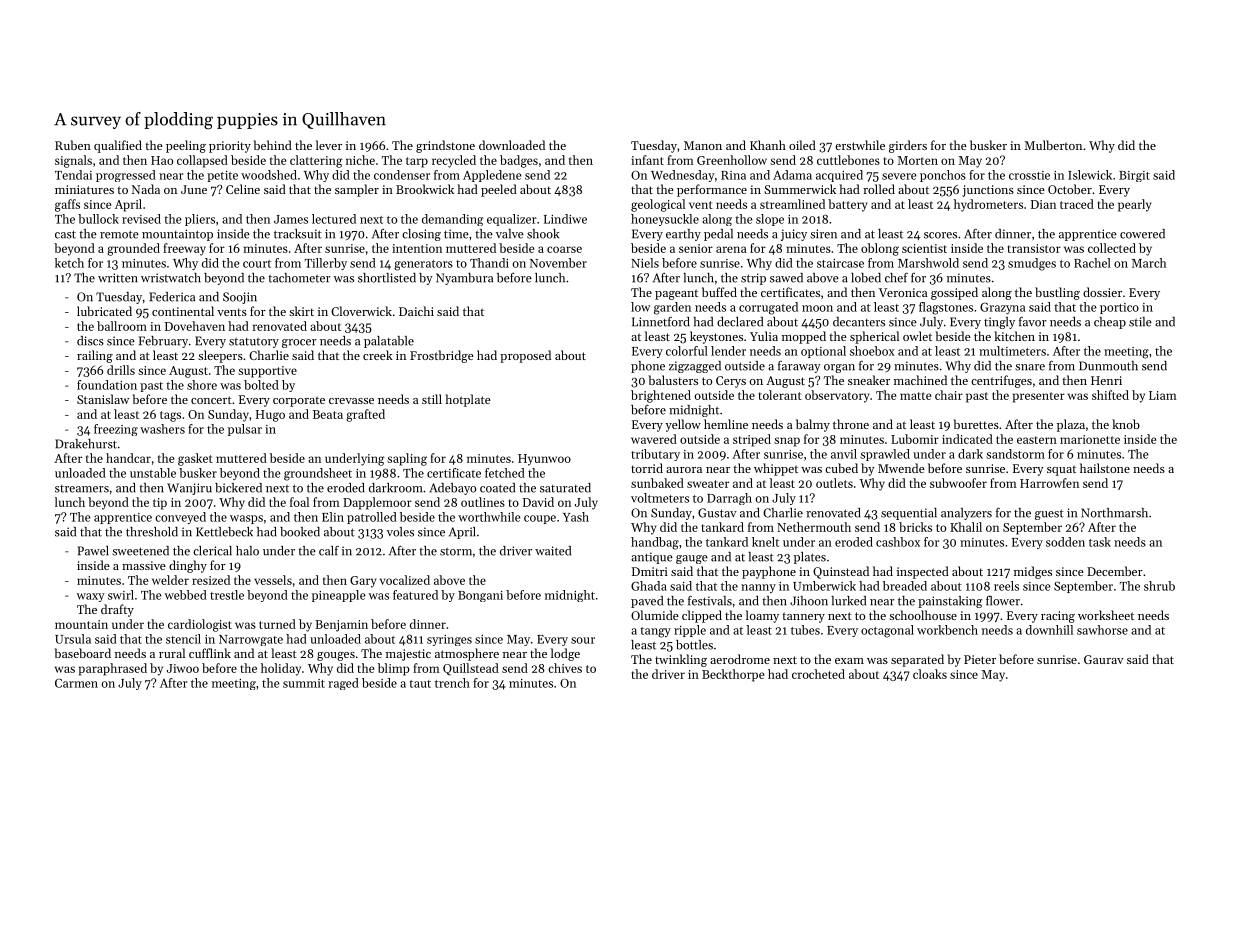 This document has height=952, width=1233. I want to click on inspected, so click(923, 572).
